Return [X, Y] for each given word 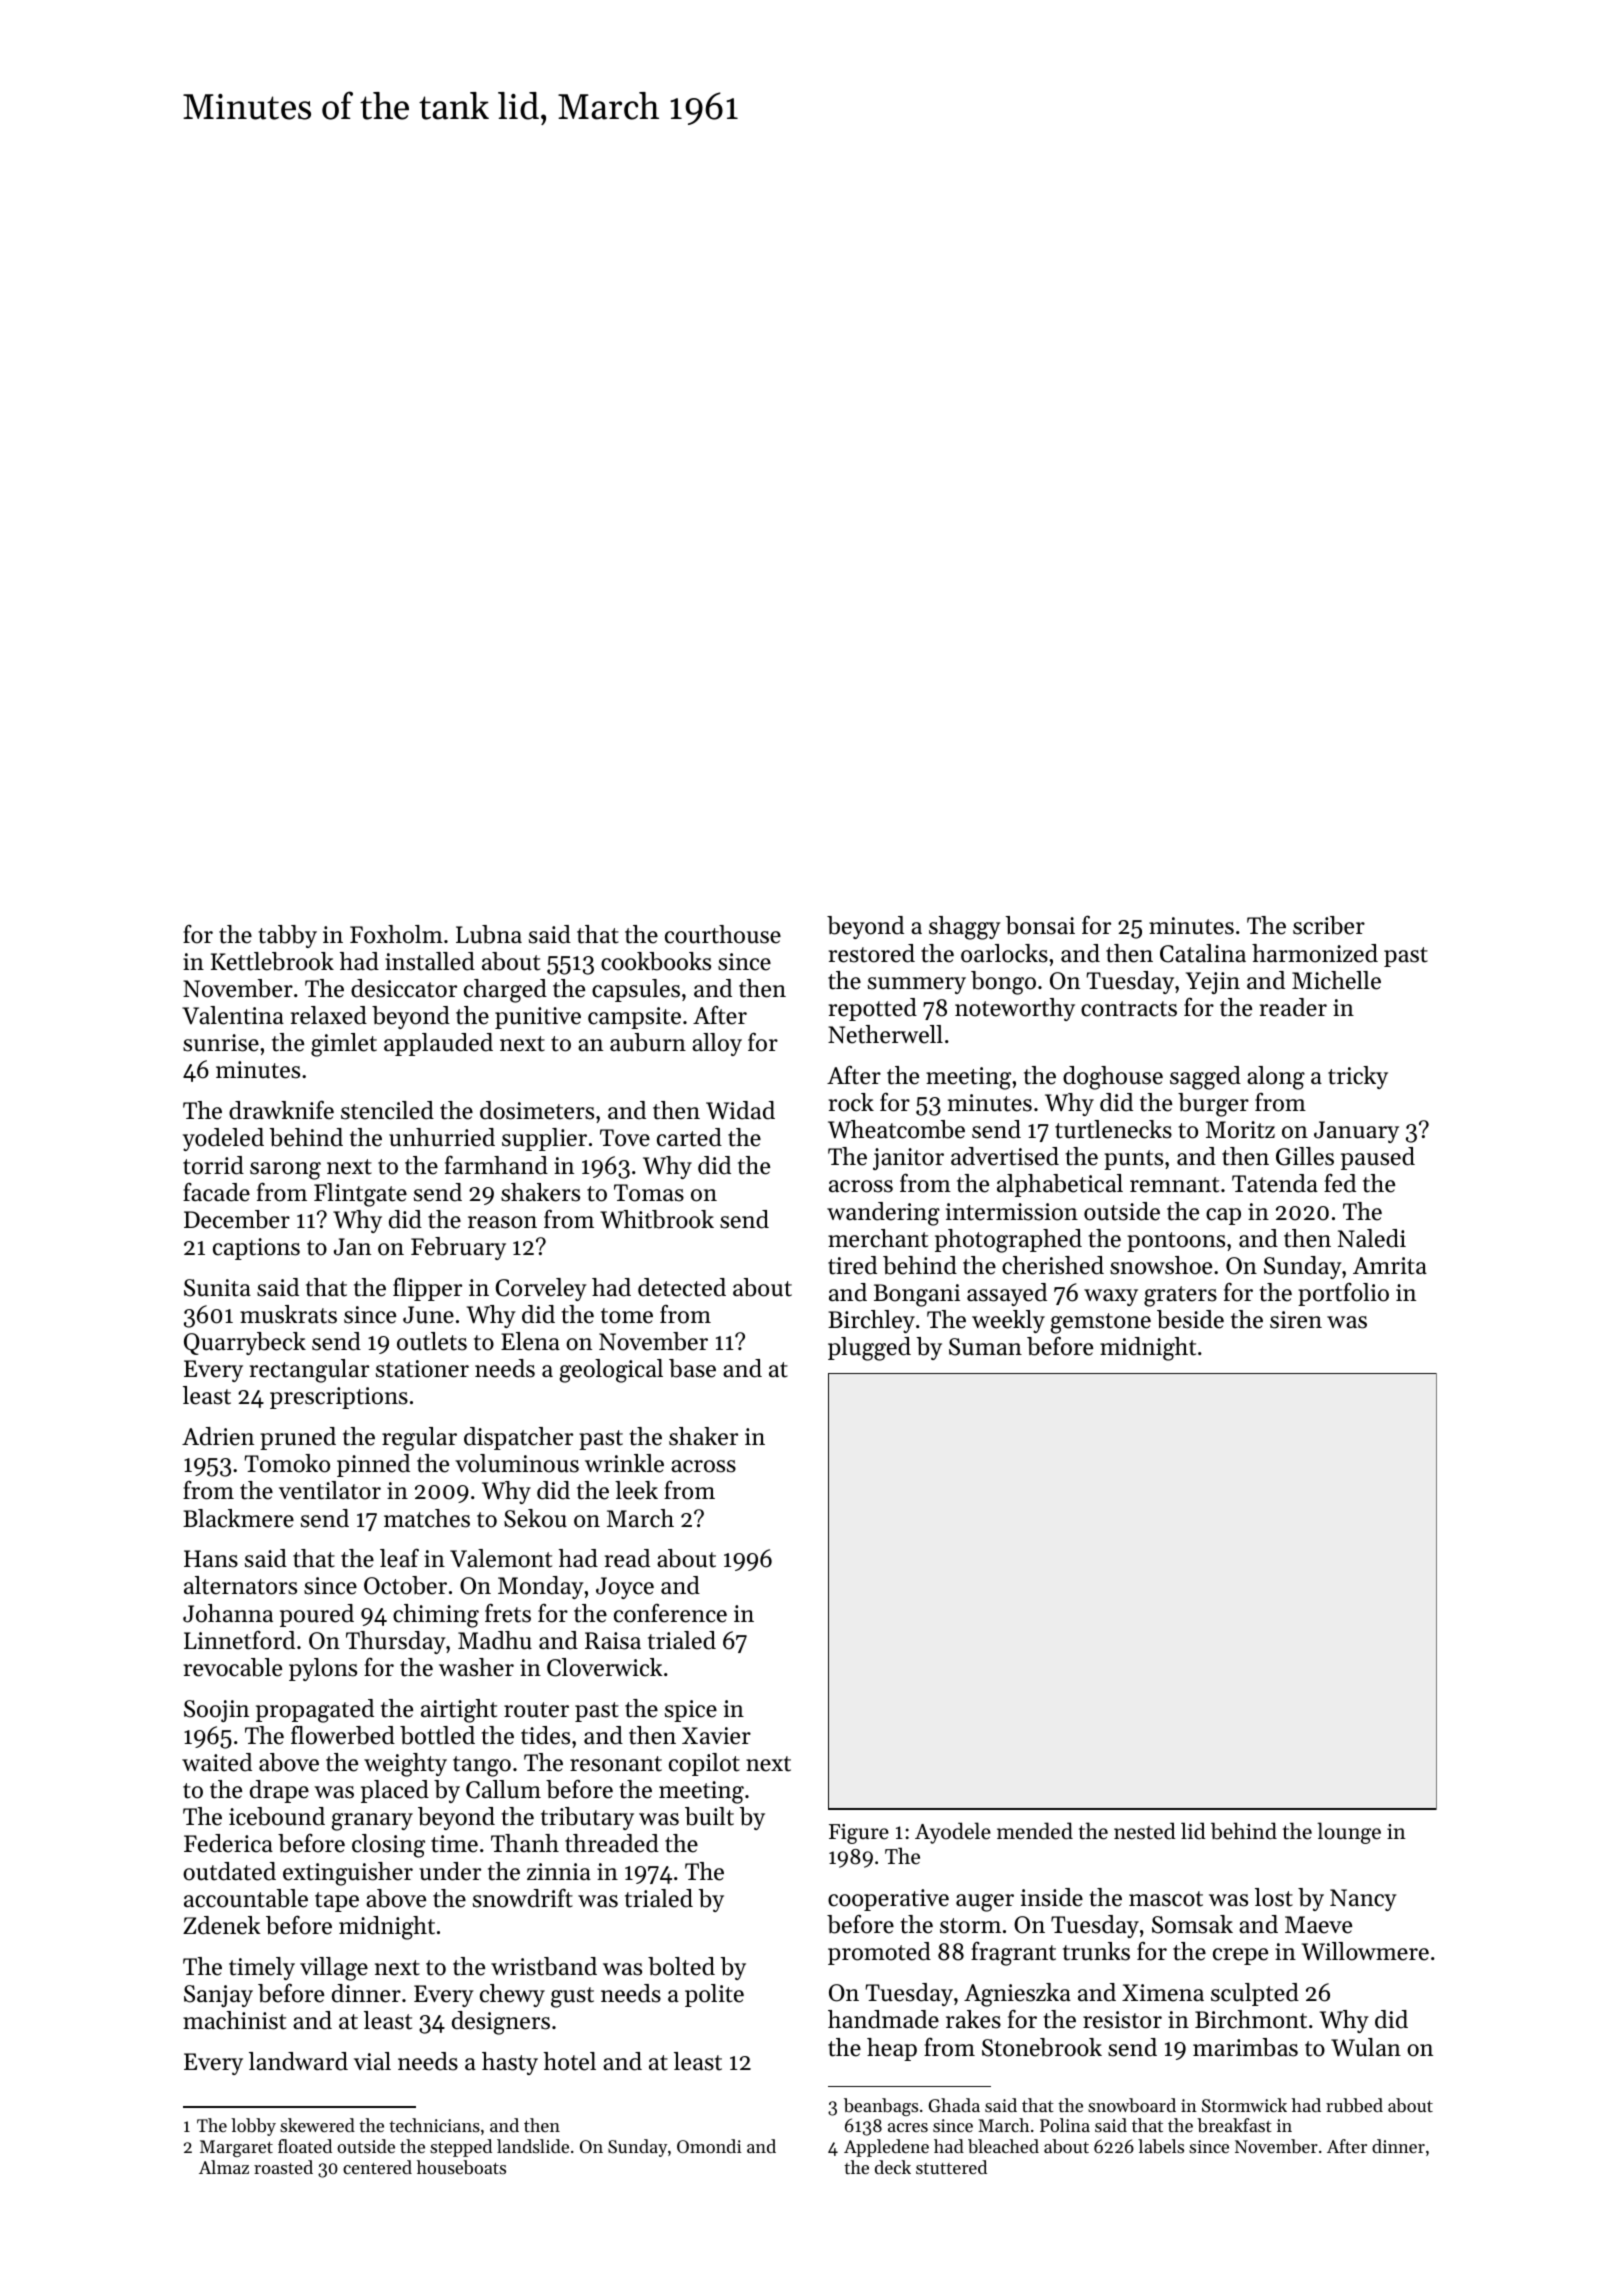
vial [372, 2061]
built [709, 1816]
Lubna [489, 934]
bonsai [1040, 925]
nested [1145, 1831]
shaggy [965, 928]
